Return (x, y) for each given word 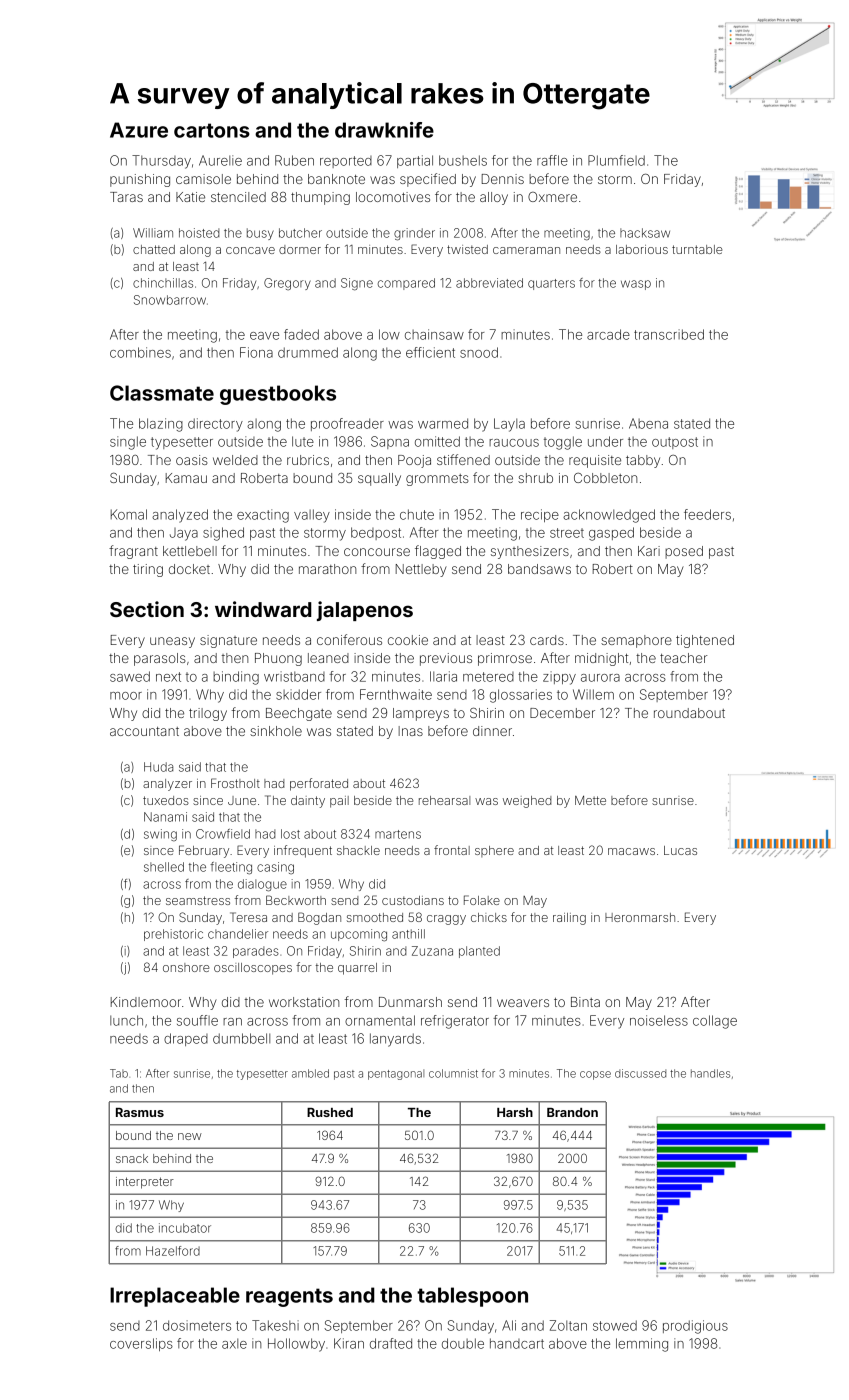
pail (339, 802)
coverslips (141, 1344)
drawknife (384, 130)
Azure (139, 130)
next (168, 677)
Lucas (680, 850)
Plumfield (616, 160)
